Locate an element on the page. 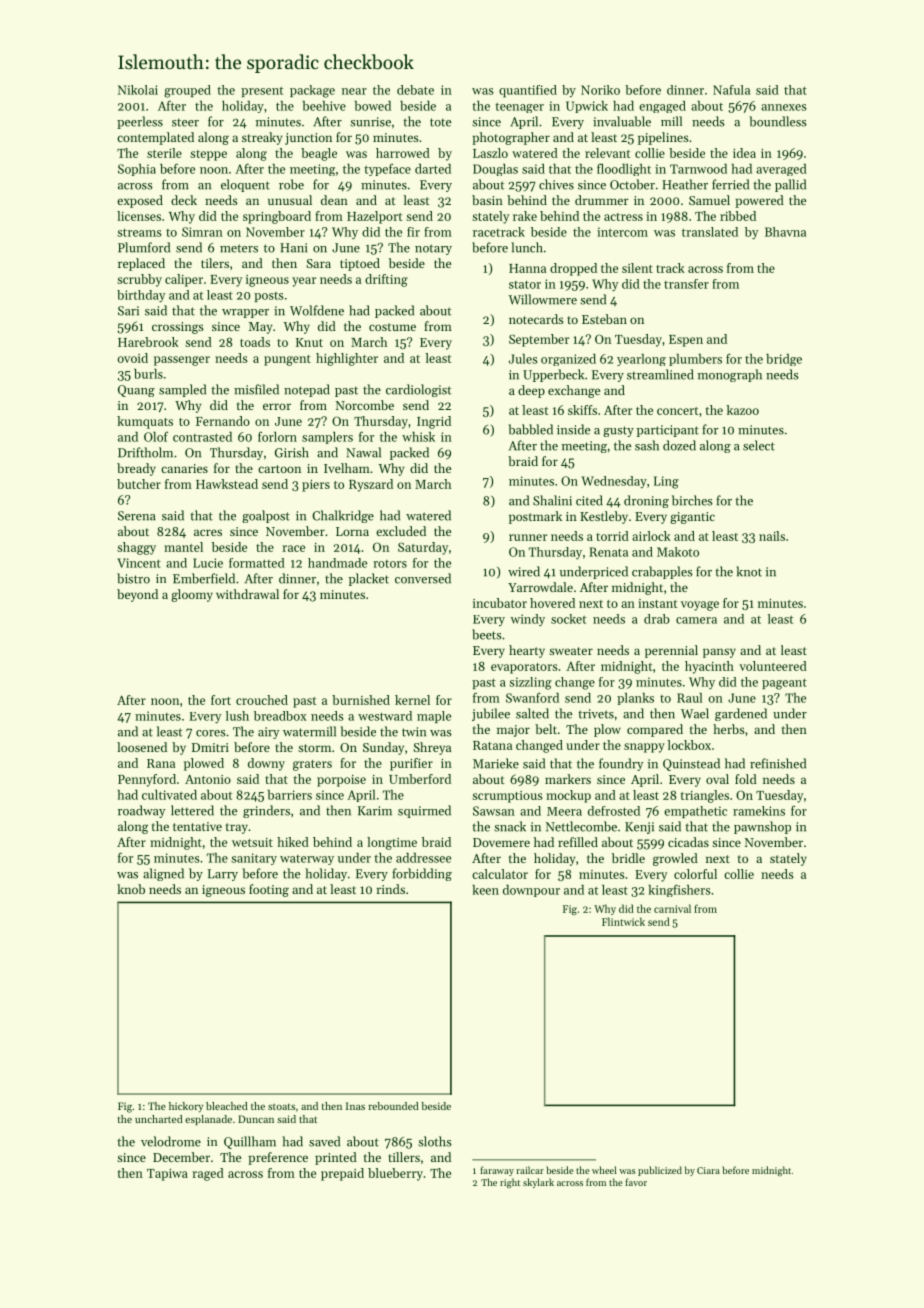  fort is located at coordinates (221, 700).
